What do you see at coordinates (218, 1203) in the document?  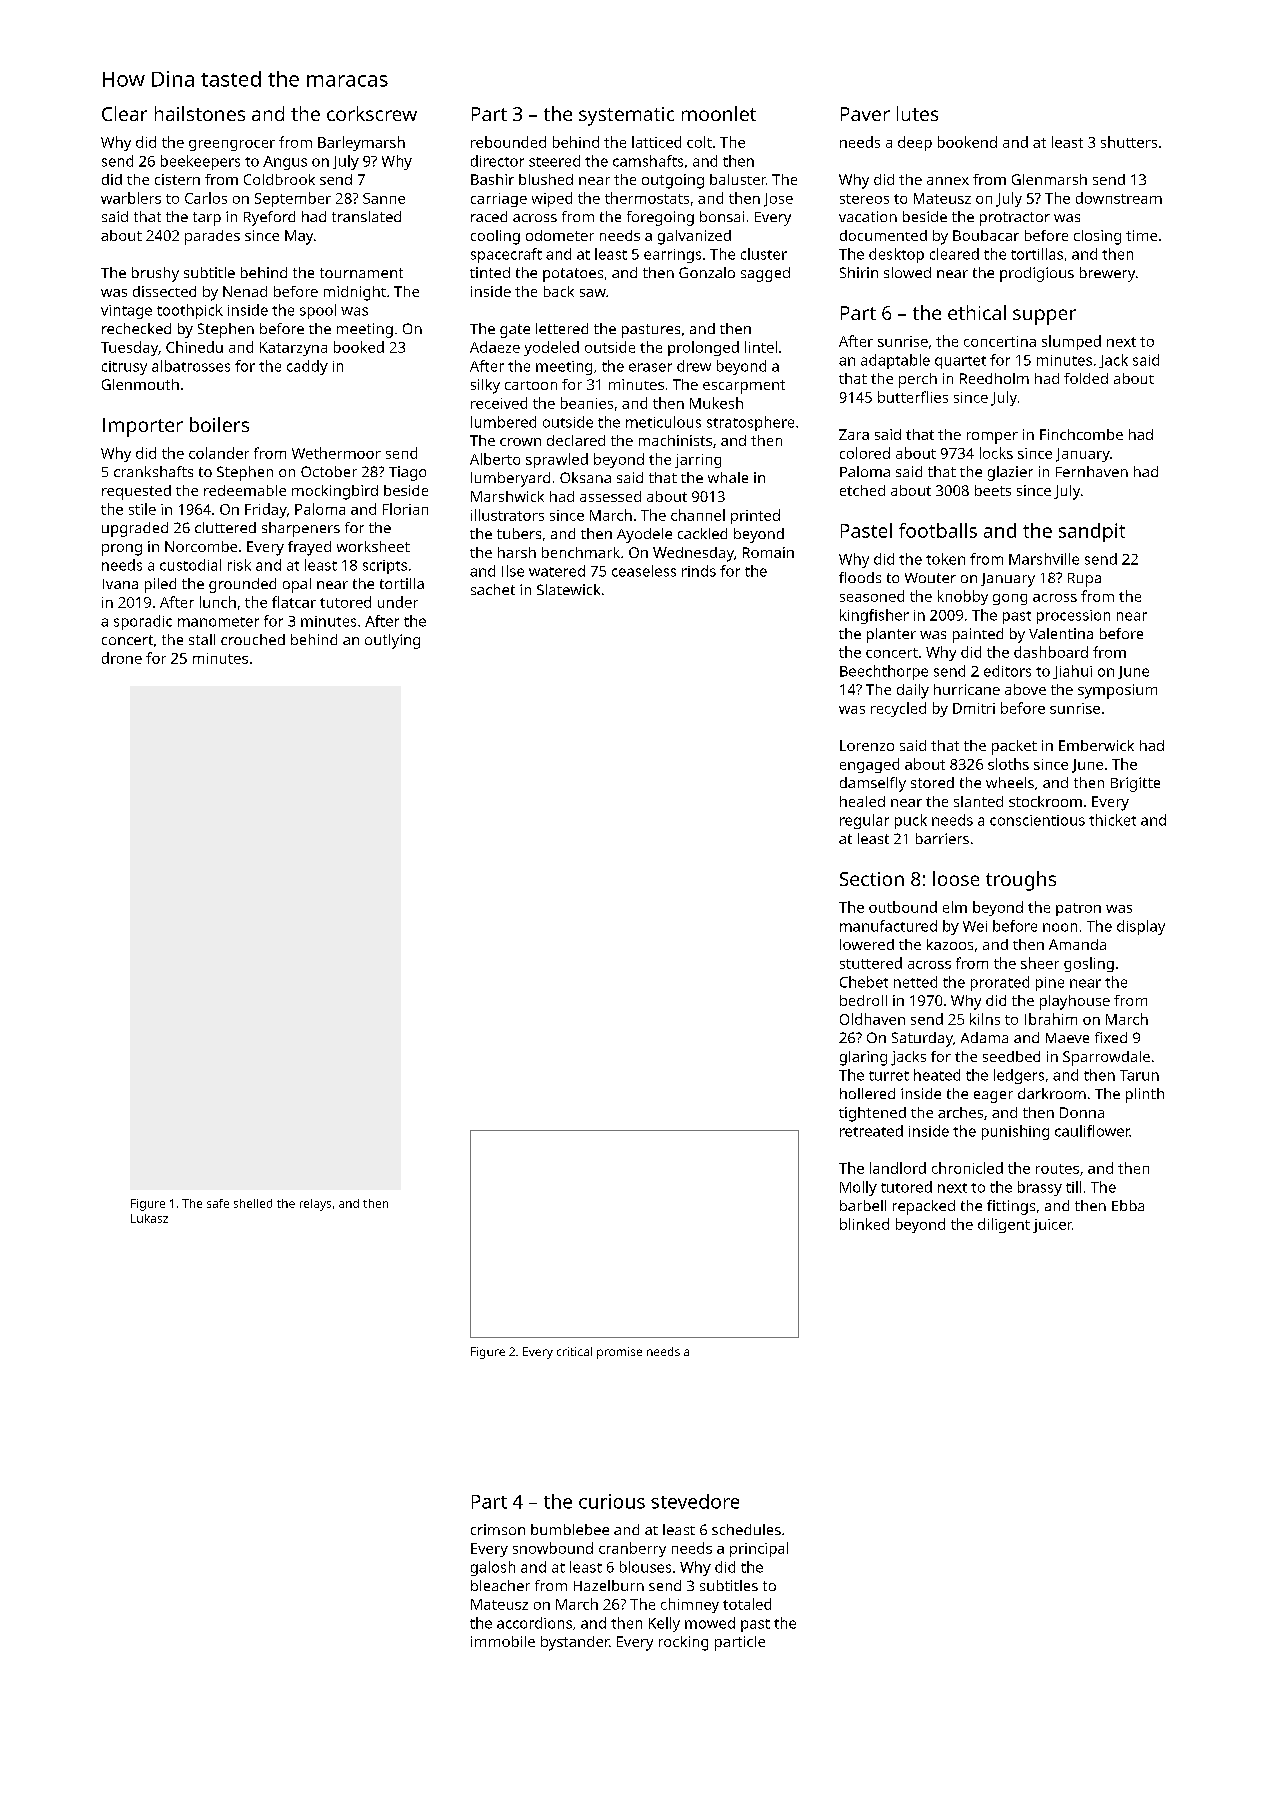 I see `safe` at bounding box center [218, 1203].
